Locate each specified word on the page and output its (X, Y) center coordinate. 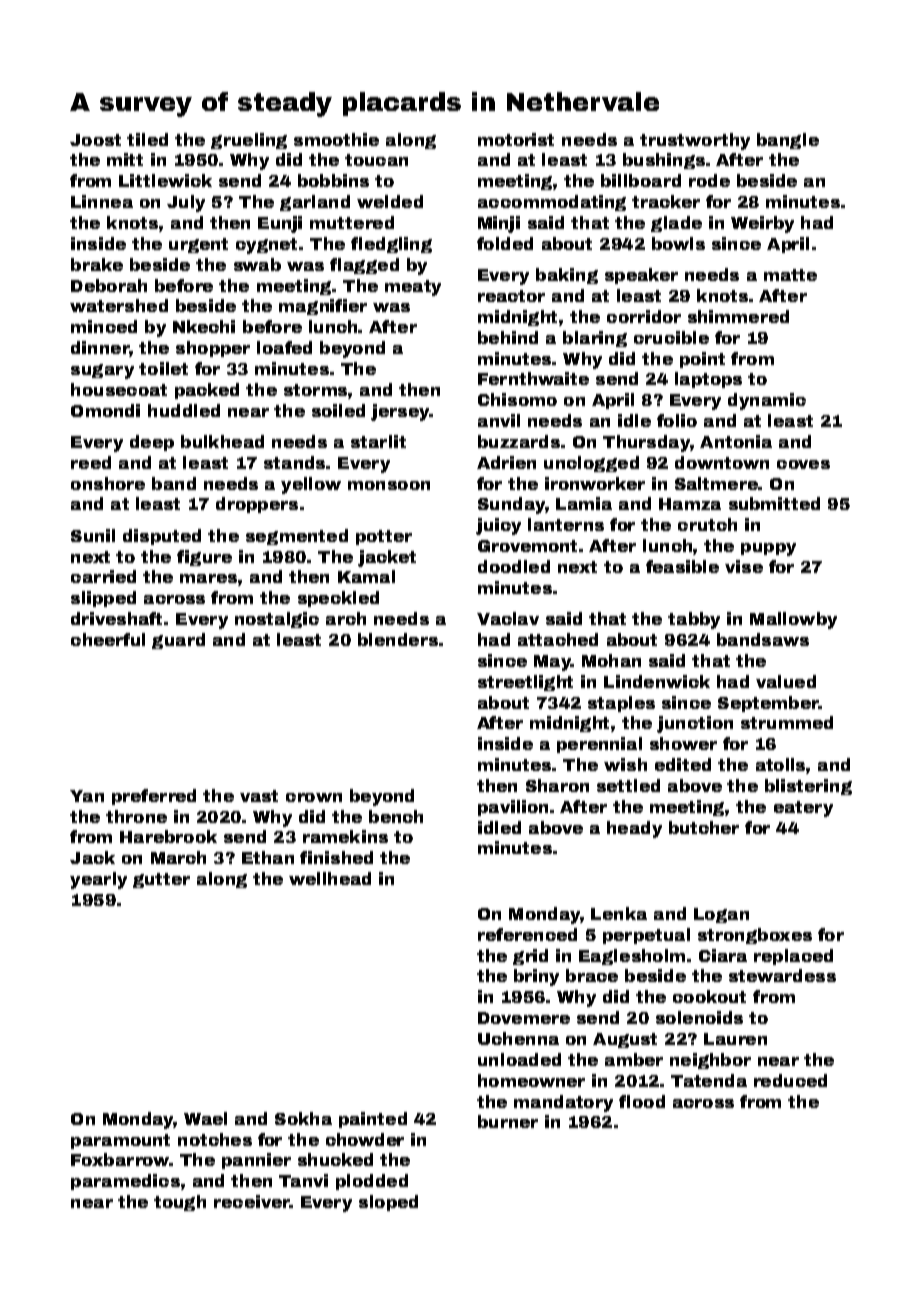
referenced (527, 934)
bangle (788, 141)
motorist (516, 139)
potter (384, 537)
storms (315, 390)
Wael (205, 1118)
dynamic (767, 401)
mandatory (563, 1103)
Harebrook (168, 836)
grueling (249, 141)
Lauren (735, 1039)
